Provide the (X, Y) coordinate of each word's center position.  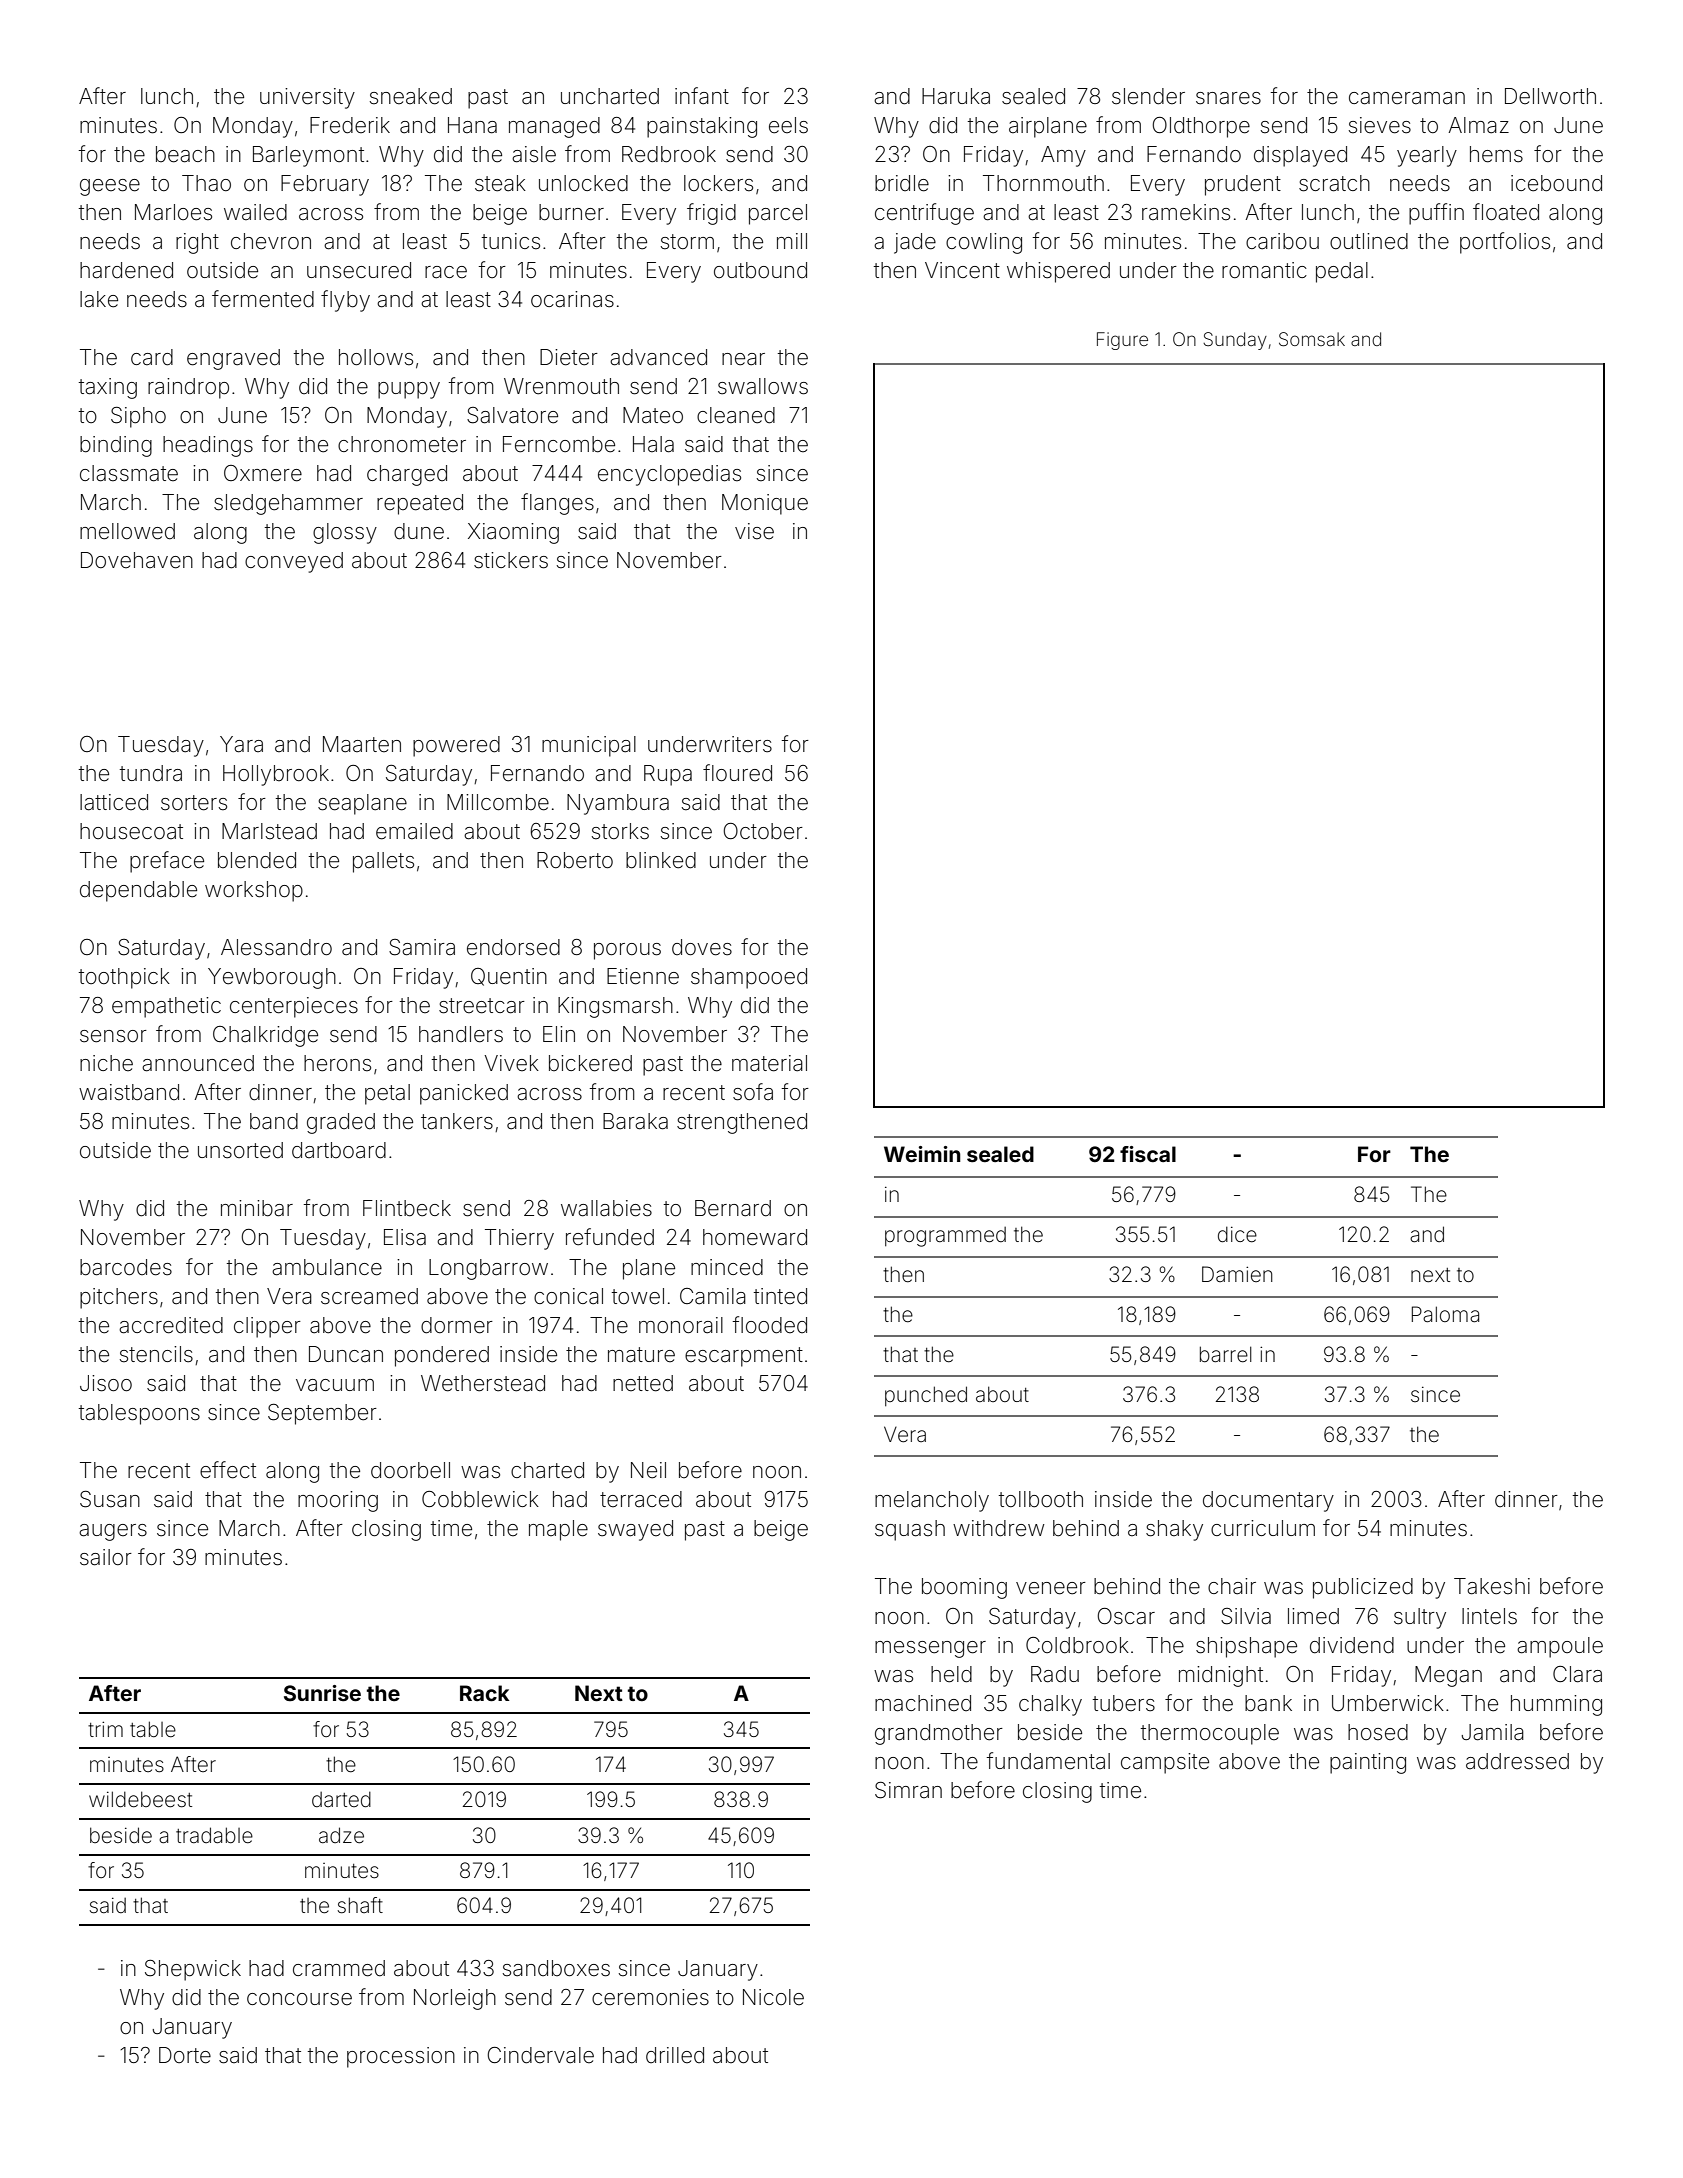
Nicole (773, 1997)
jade (915, 243)
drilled (675, 2055)
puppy (409, 390)
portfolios (1505, 243)
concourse (299, 1999)
